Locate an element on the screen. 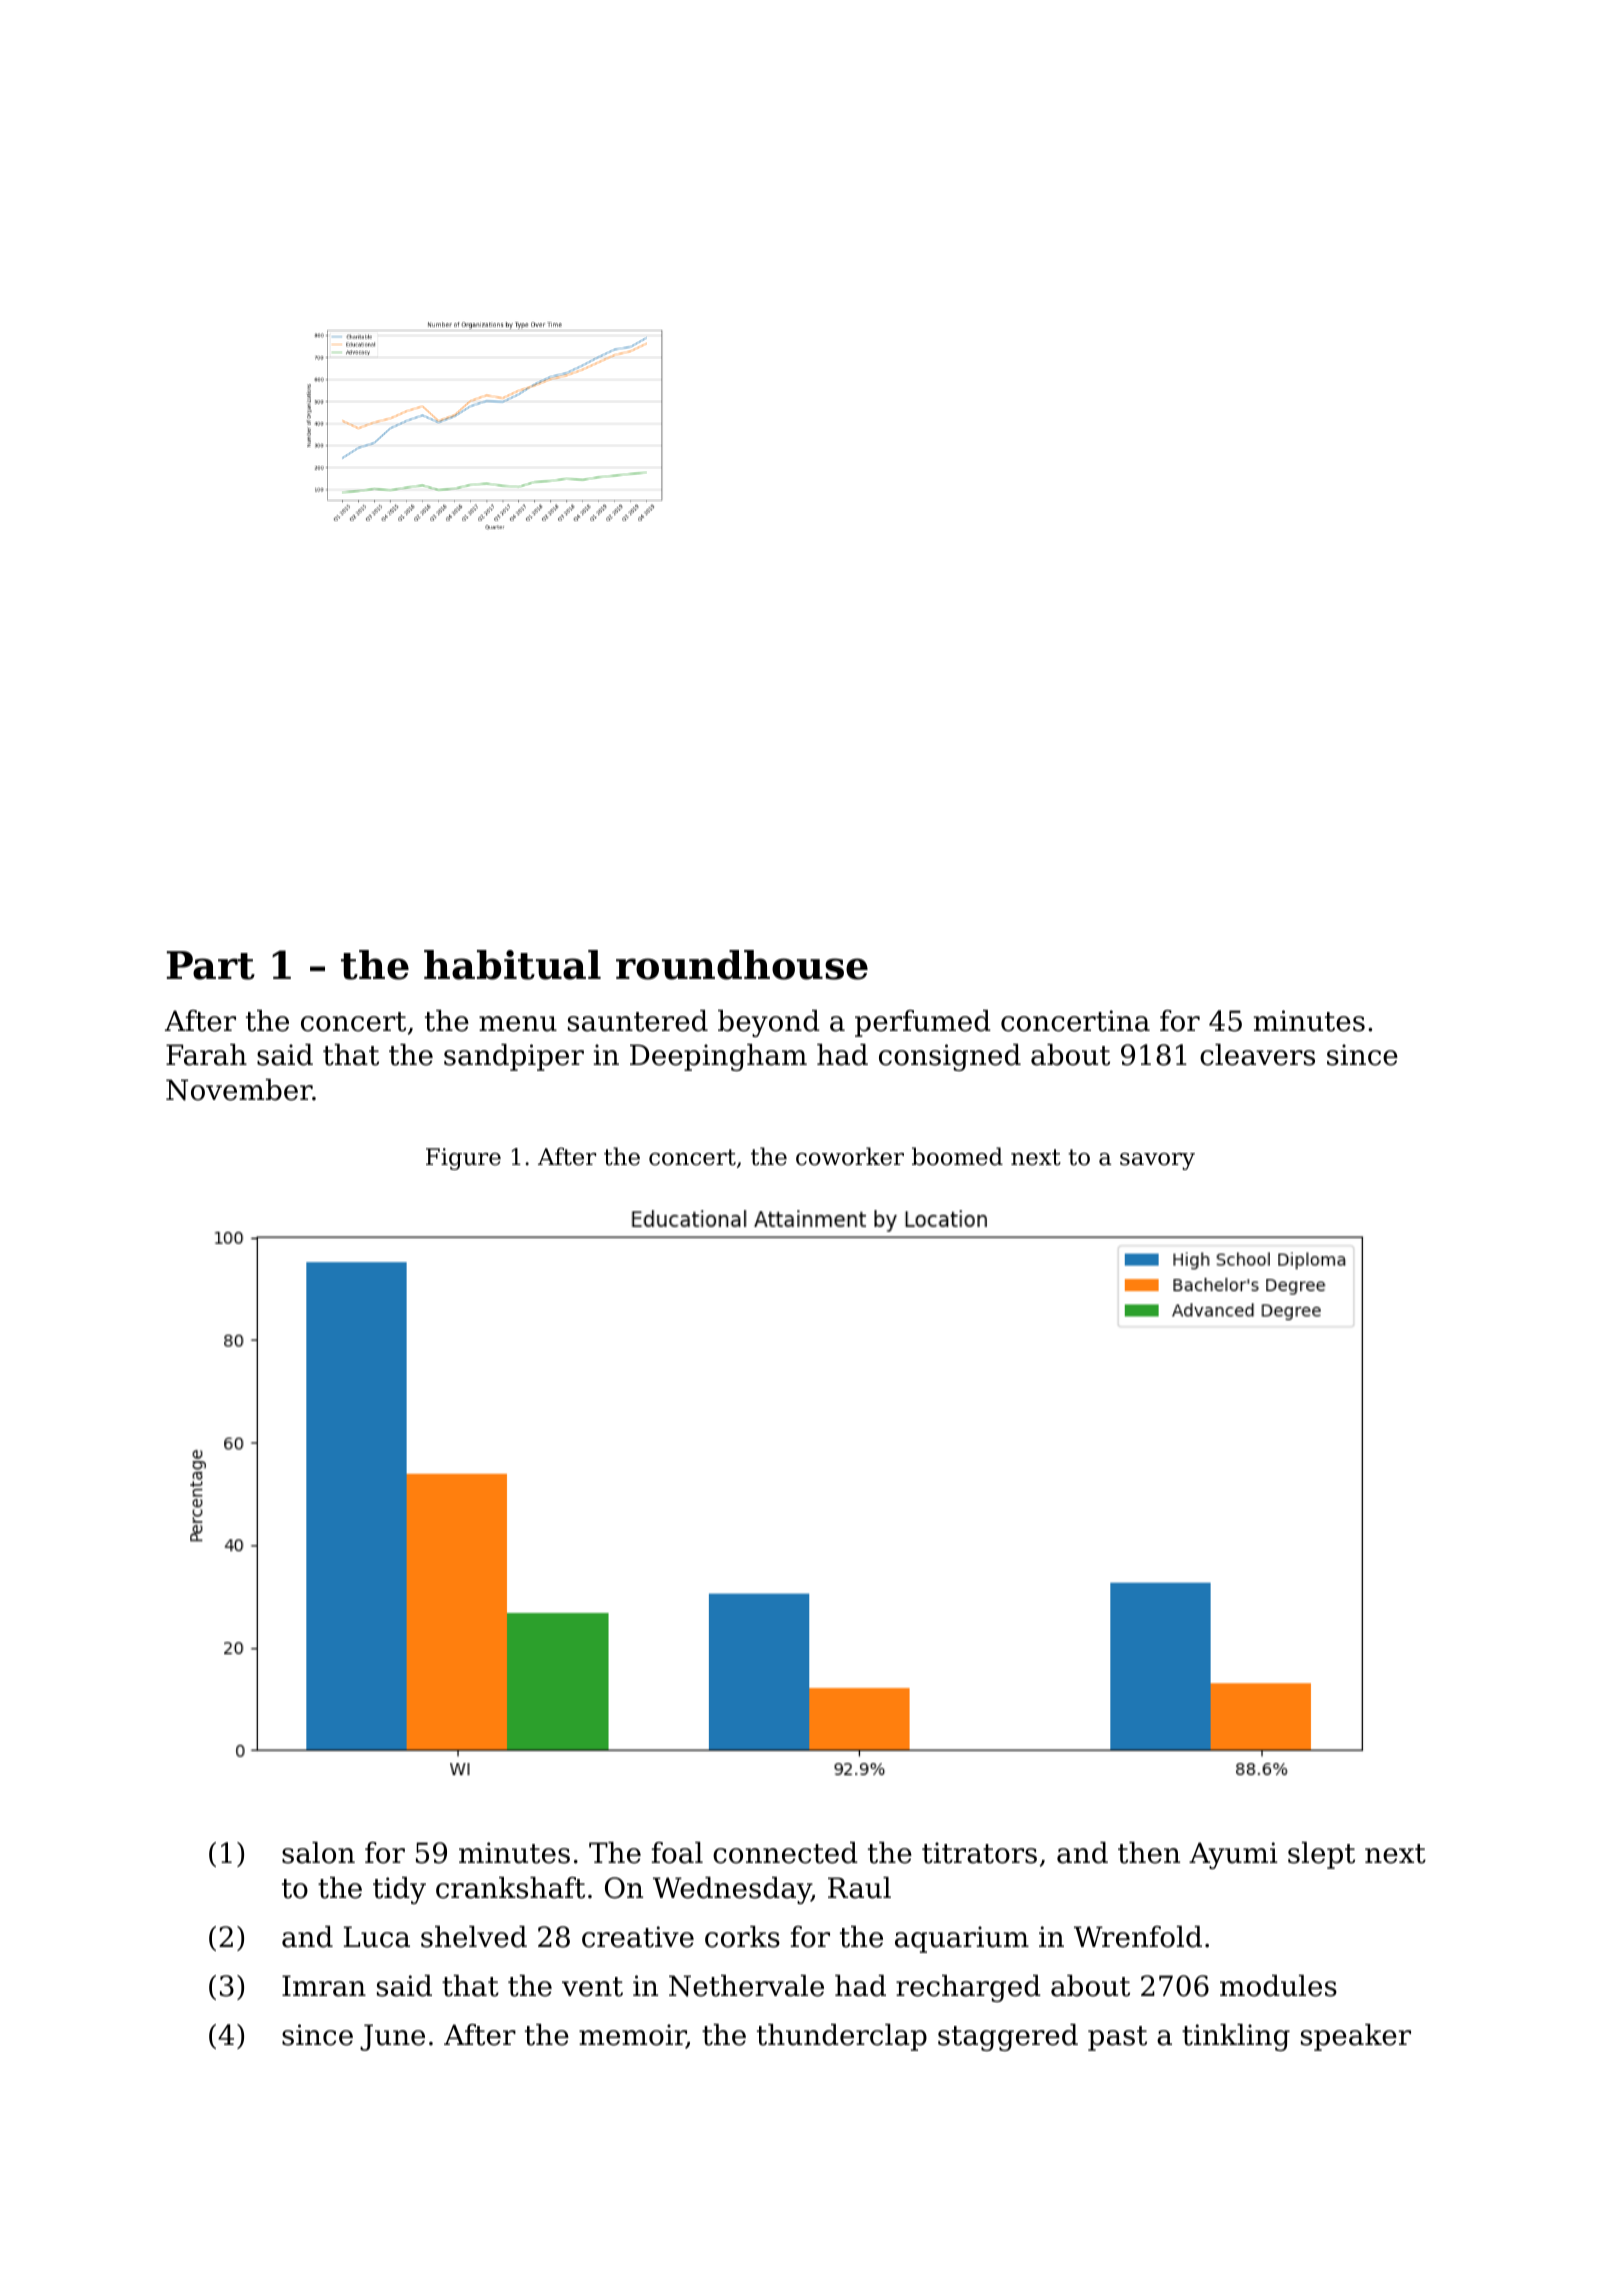 The image size is (1620, 2292). Imran is located at coordinates (324, 1986).
